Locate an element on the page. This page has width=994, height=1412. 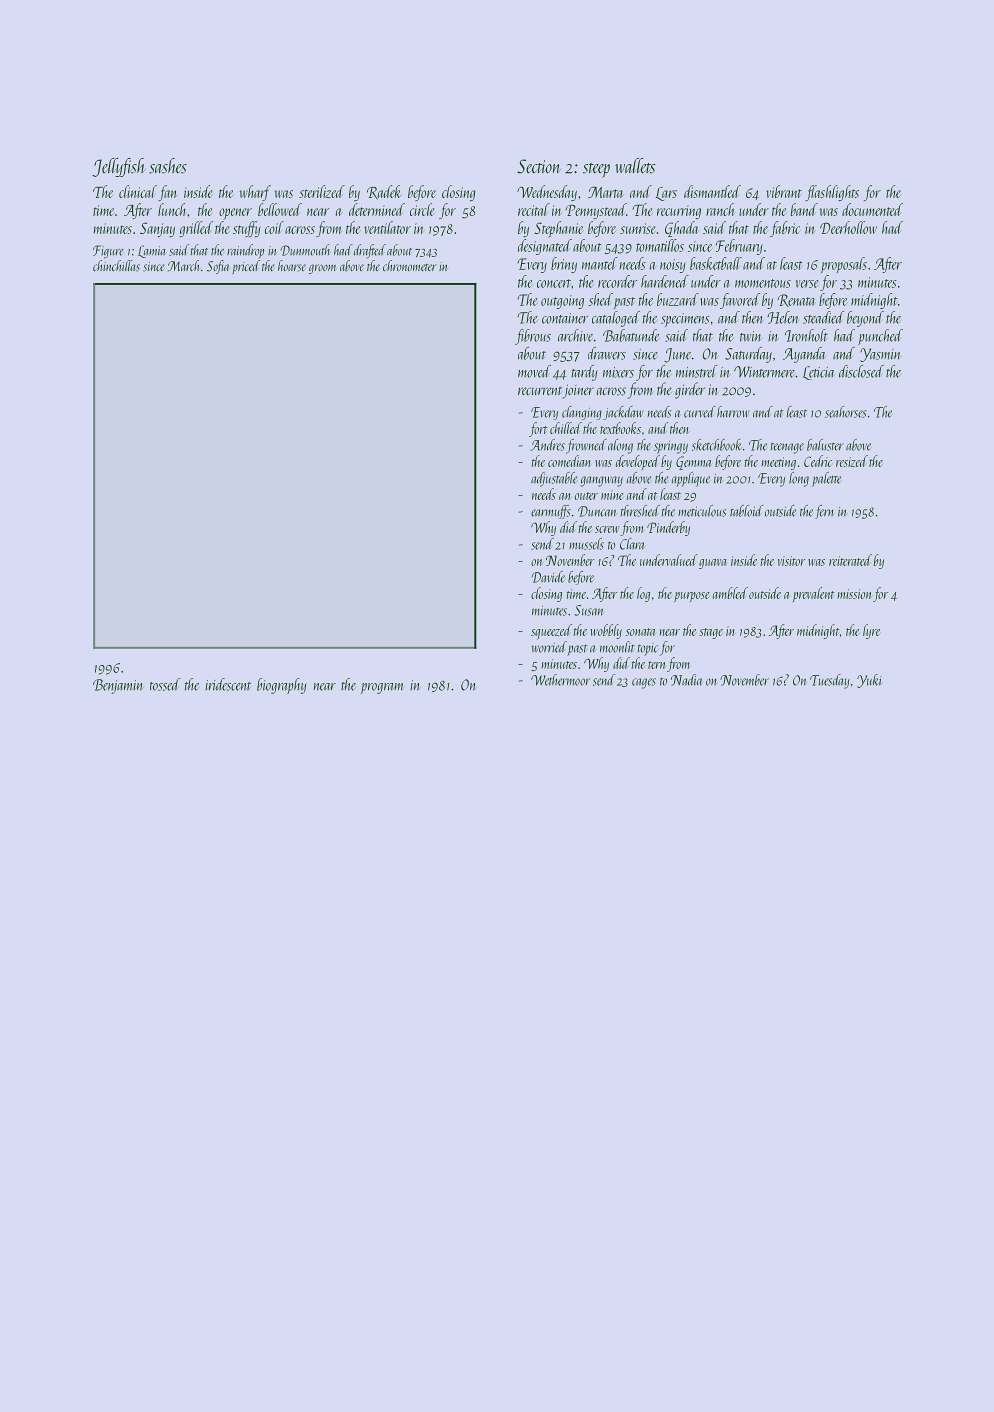
designated is located at coordinates (545, 247).
